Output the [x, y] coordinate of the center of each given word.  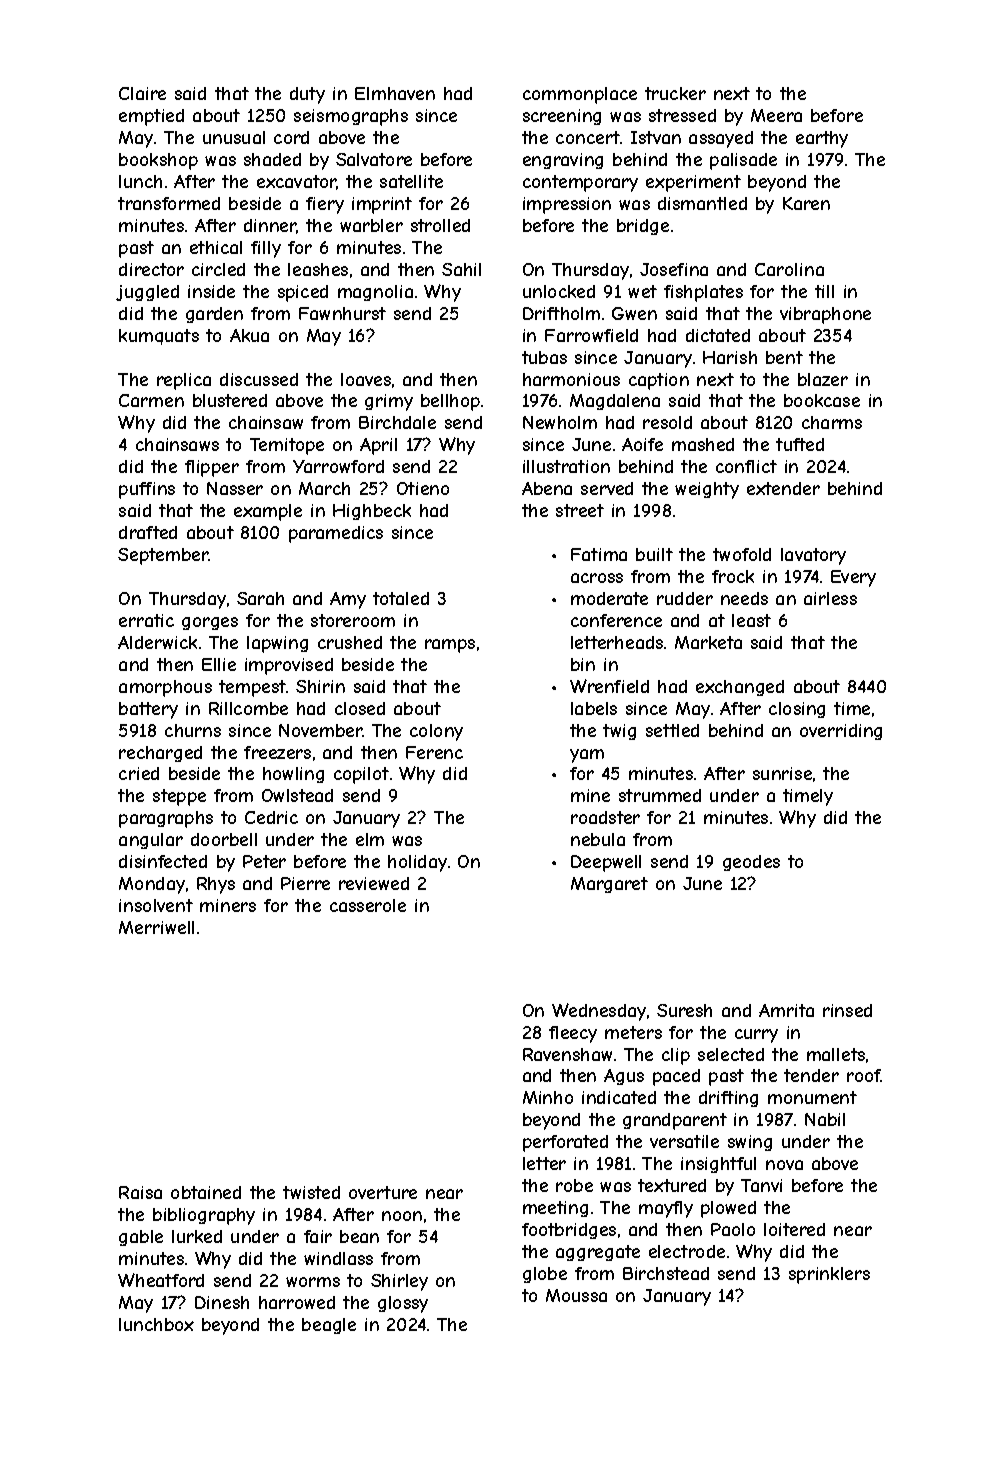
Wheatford [161, 1280]
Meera [776, 115]
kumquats [159, 337]
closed [360, 708]
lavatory [813, 556]
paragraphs [166, 819]
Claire [142, 93]
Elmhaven [395, 93]
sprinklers [829, 1275]
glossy [403, 1304]
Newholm [560, 422]
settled [672, 730]
